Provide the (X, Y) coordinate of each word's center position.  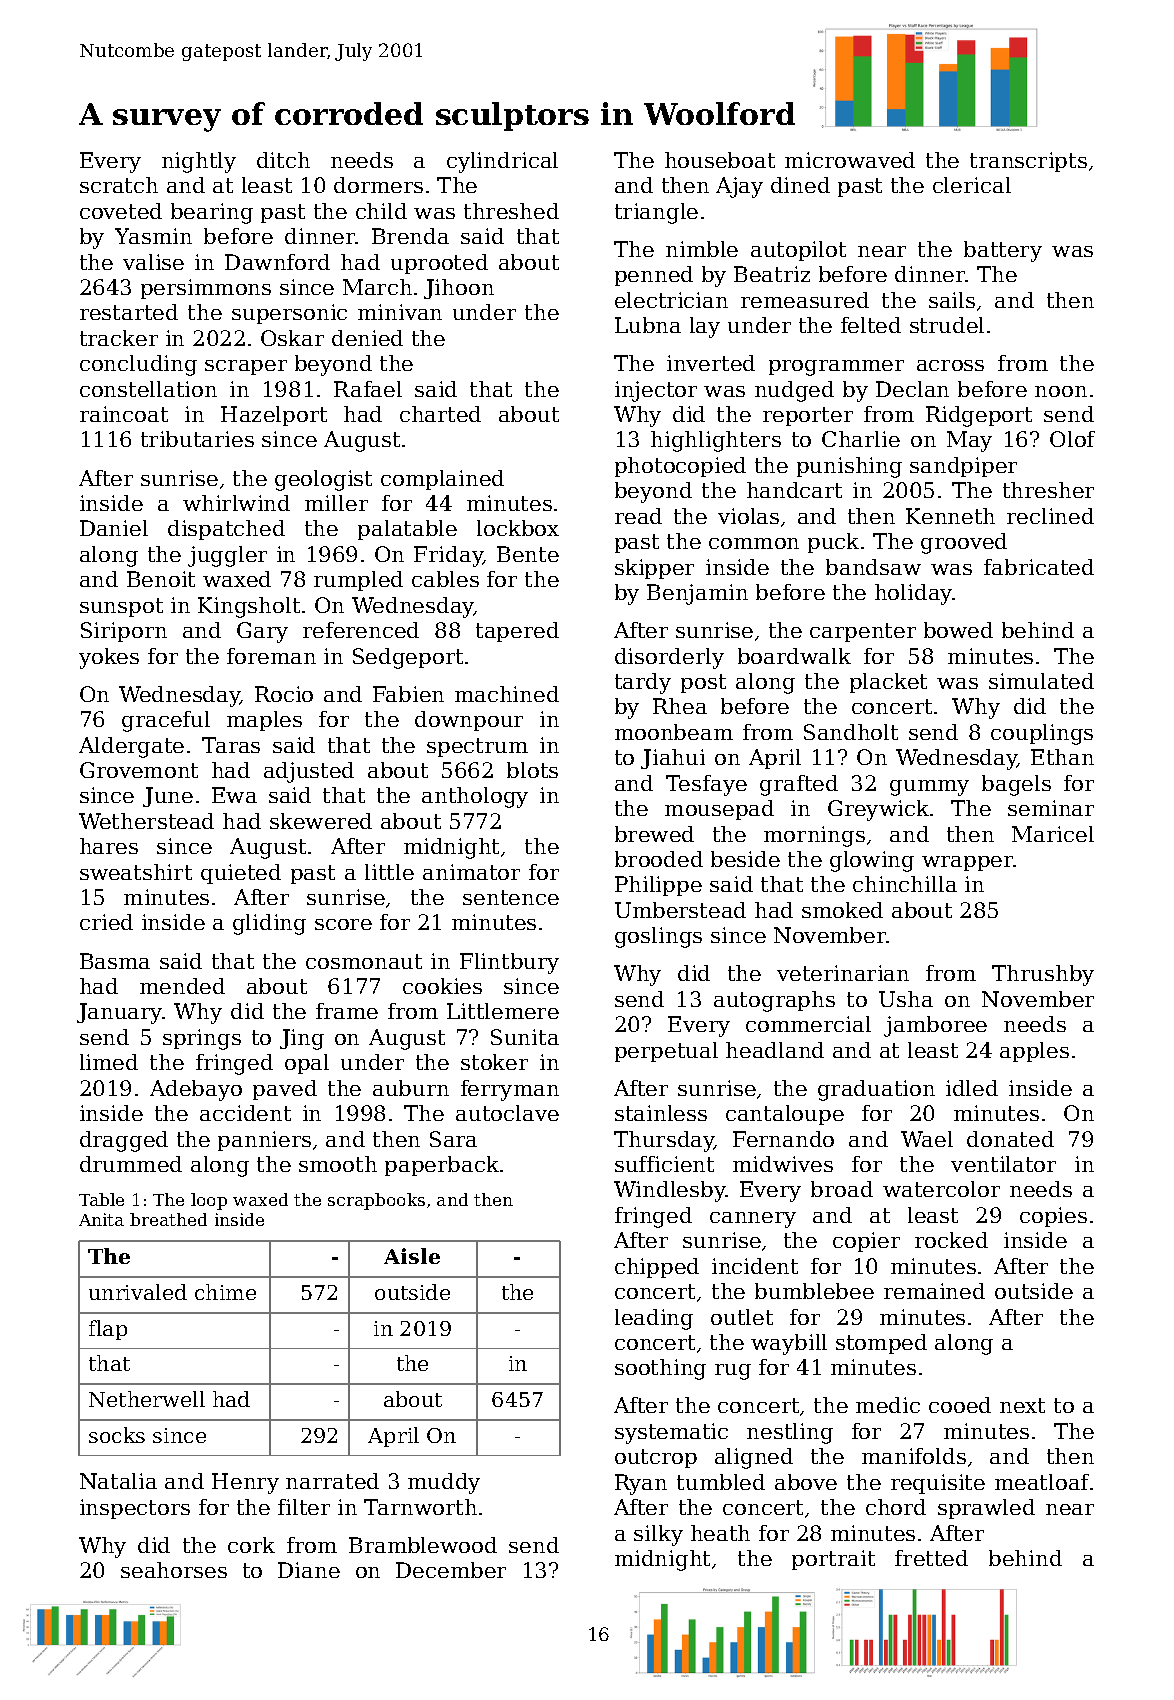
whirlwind (236, 503)
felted (871, 325)
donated (1010, 1139)
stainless (661, 1113)
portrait (833, 1560)
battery (1003, 251)
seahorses (174, 1570)
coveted (121, 211)
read (638, 516)
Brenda (410, 236)
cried (106, 922)
